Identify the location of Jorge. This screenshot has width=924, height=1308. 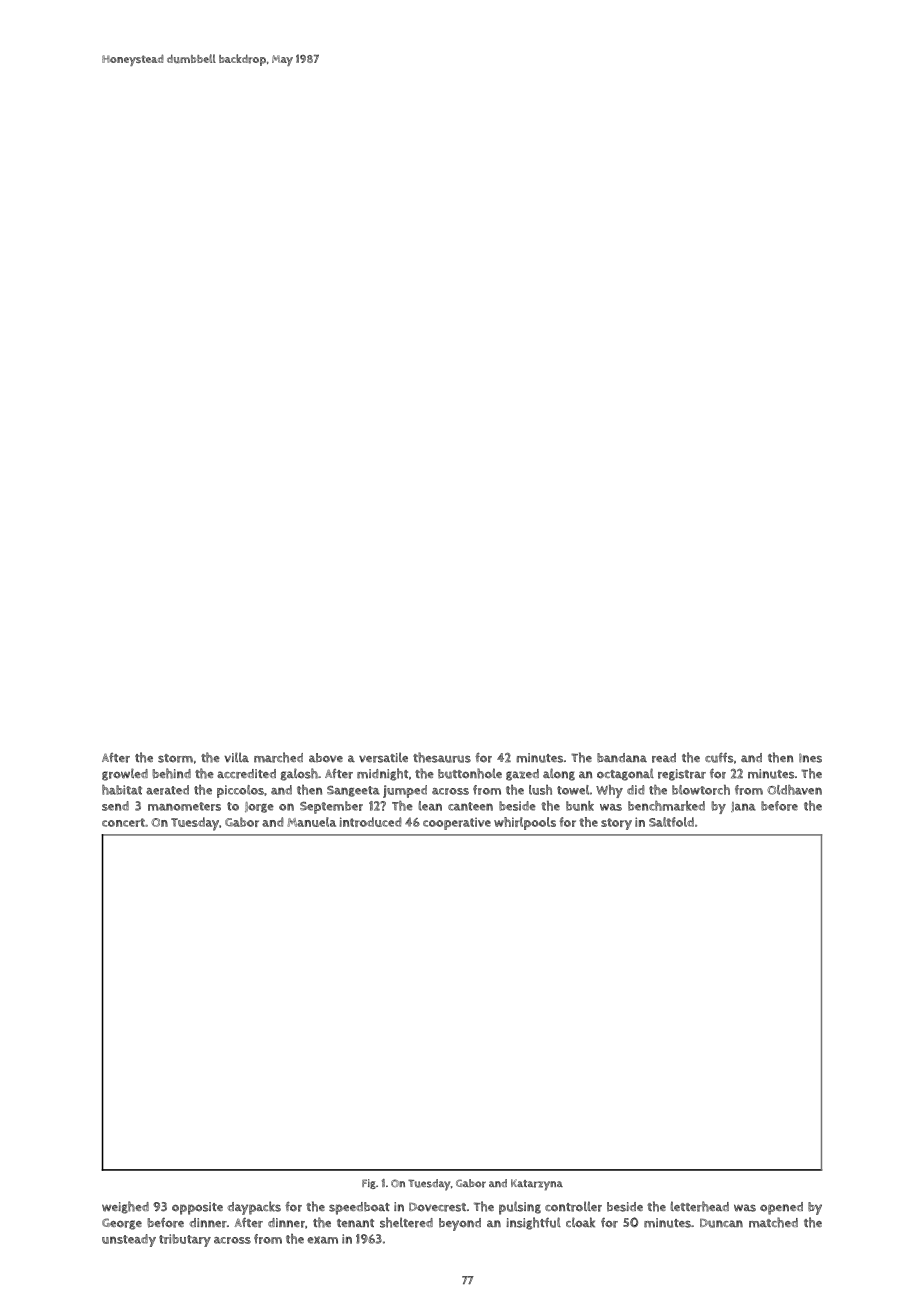
(259, 807).
